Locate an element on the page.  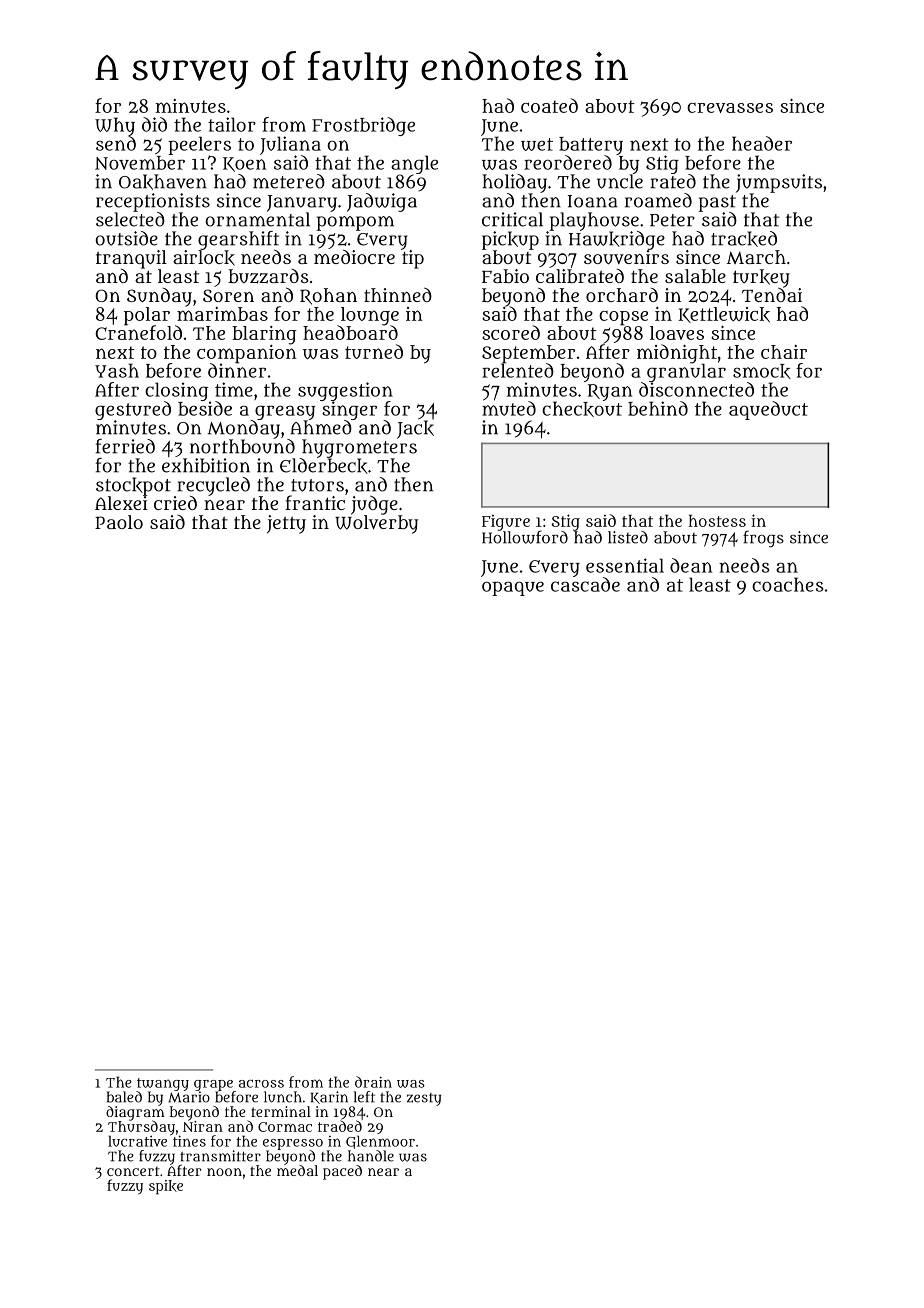
dean is located at coordinates (691, 565).
